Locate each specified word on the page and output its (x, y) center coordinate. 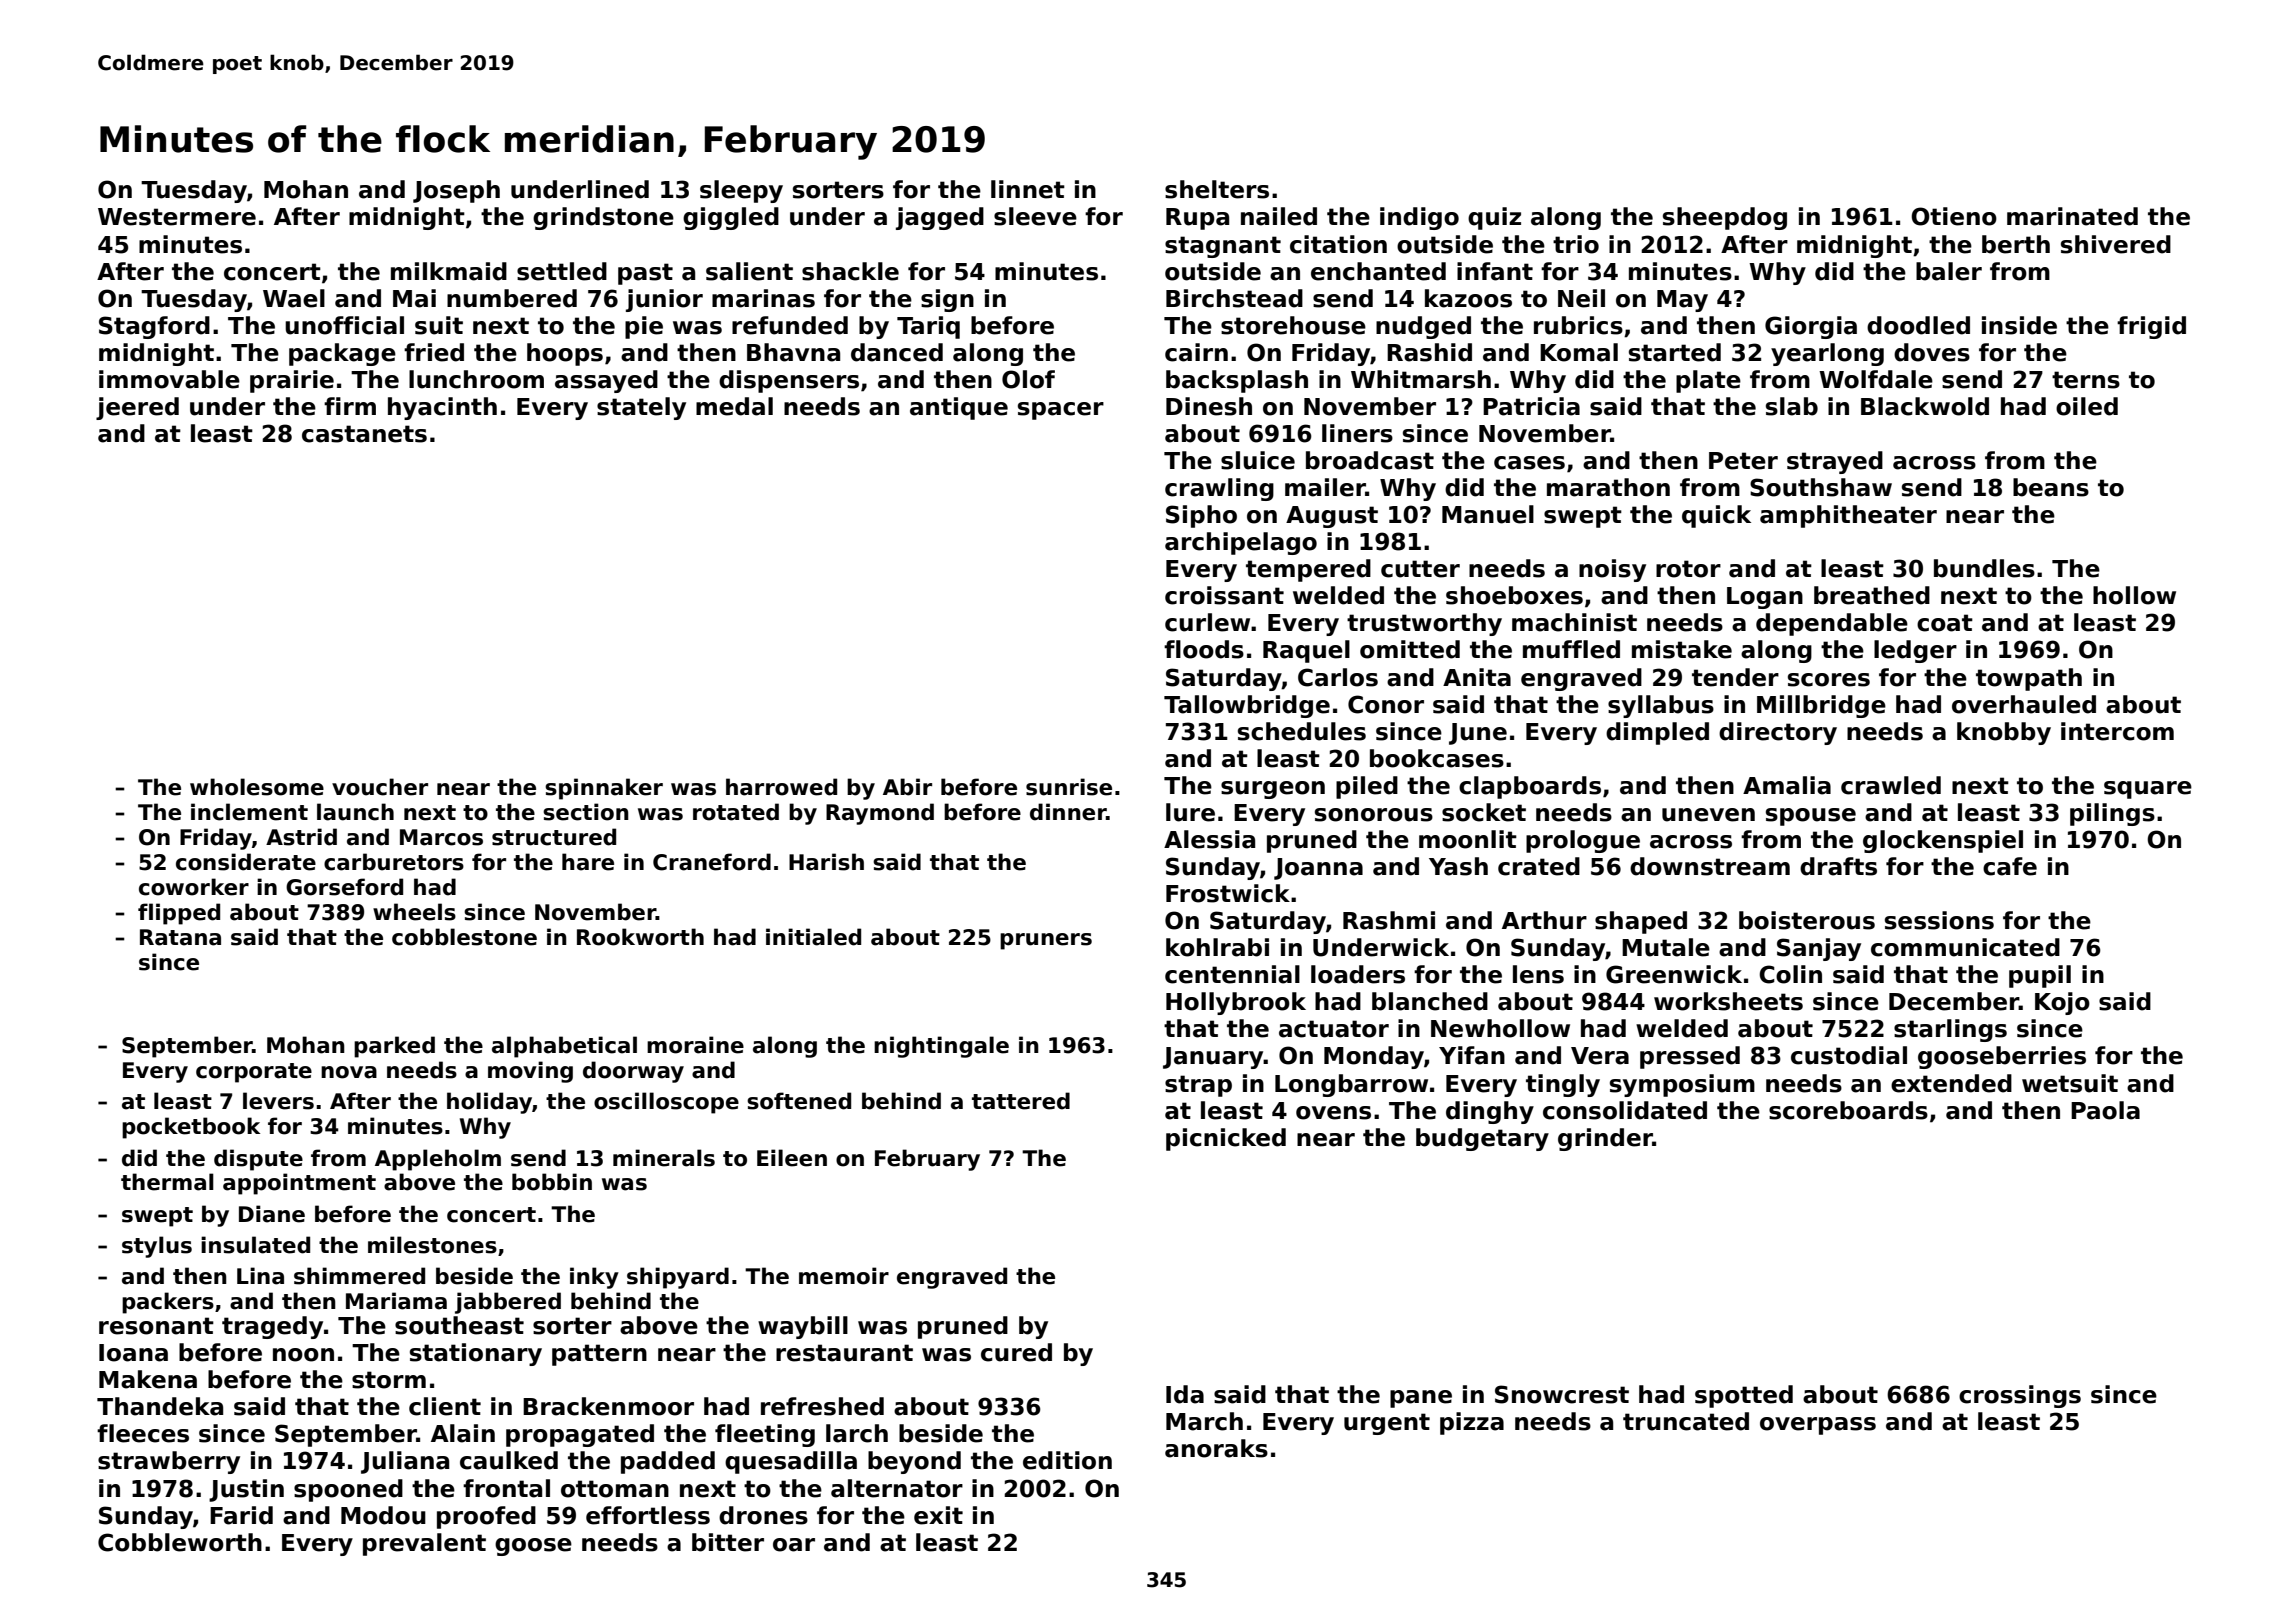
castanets (364, 434)
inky (594, 1278)
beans (2051, 487)
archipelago (1241, 543)
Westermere (177, 217)
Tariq (928, 327)
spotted (1744, 1396)
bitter (728, 1542)
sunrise (1069, 787)
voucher (380, 787)
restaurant (844, 1353)
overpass (1818, 1426)
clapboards (1530, 787)
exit (938, 1515)
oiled (2087, 406)
